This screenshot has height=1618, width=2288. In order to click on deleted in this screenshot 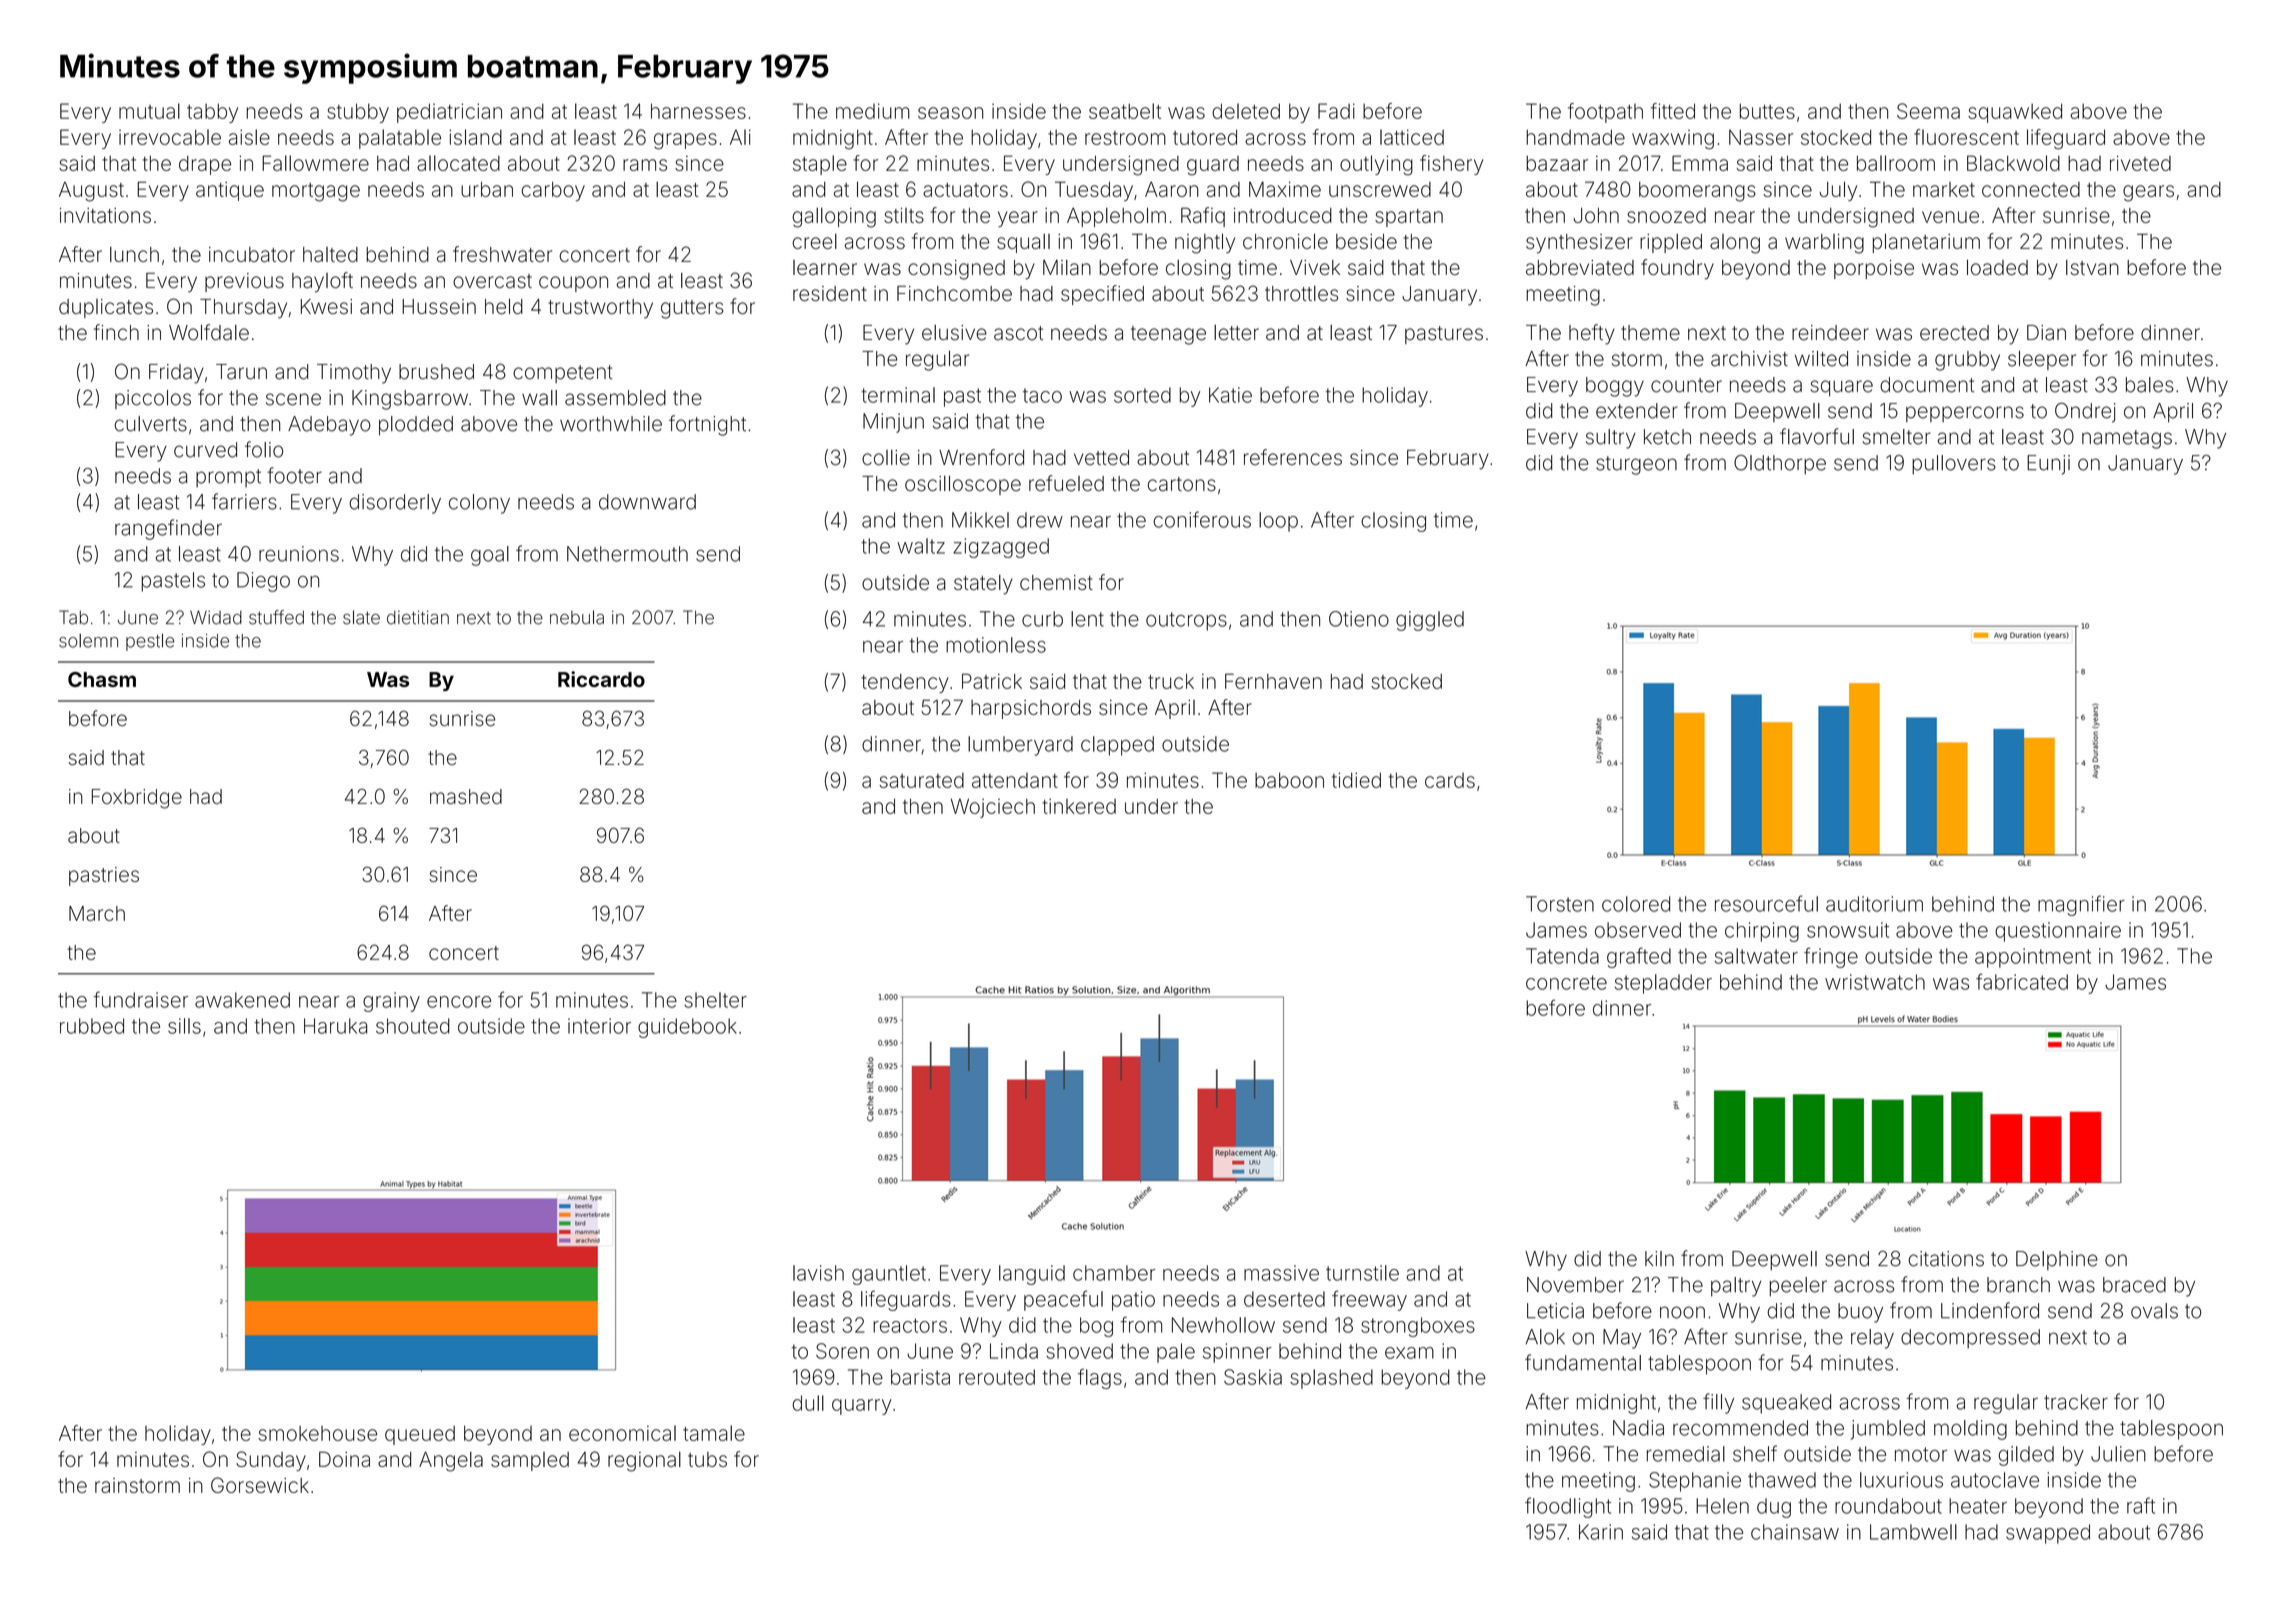, I will do `click(1246, 111)`.
